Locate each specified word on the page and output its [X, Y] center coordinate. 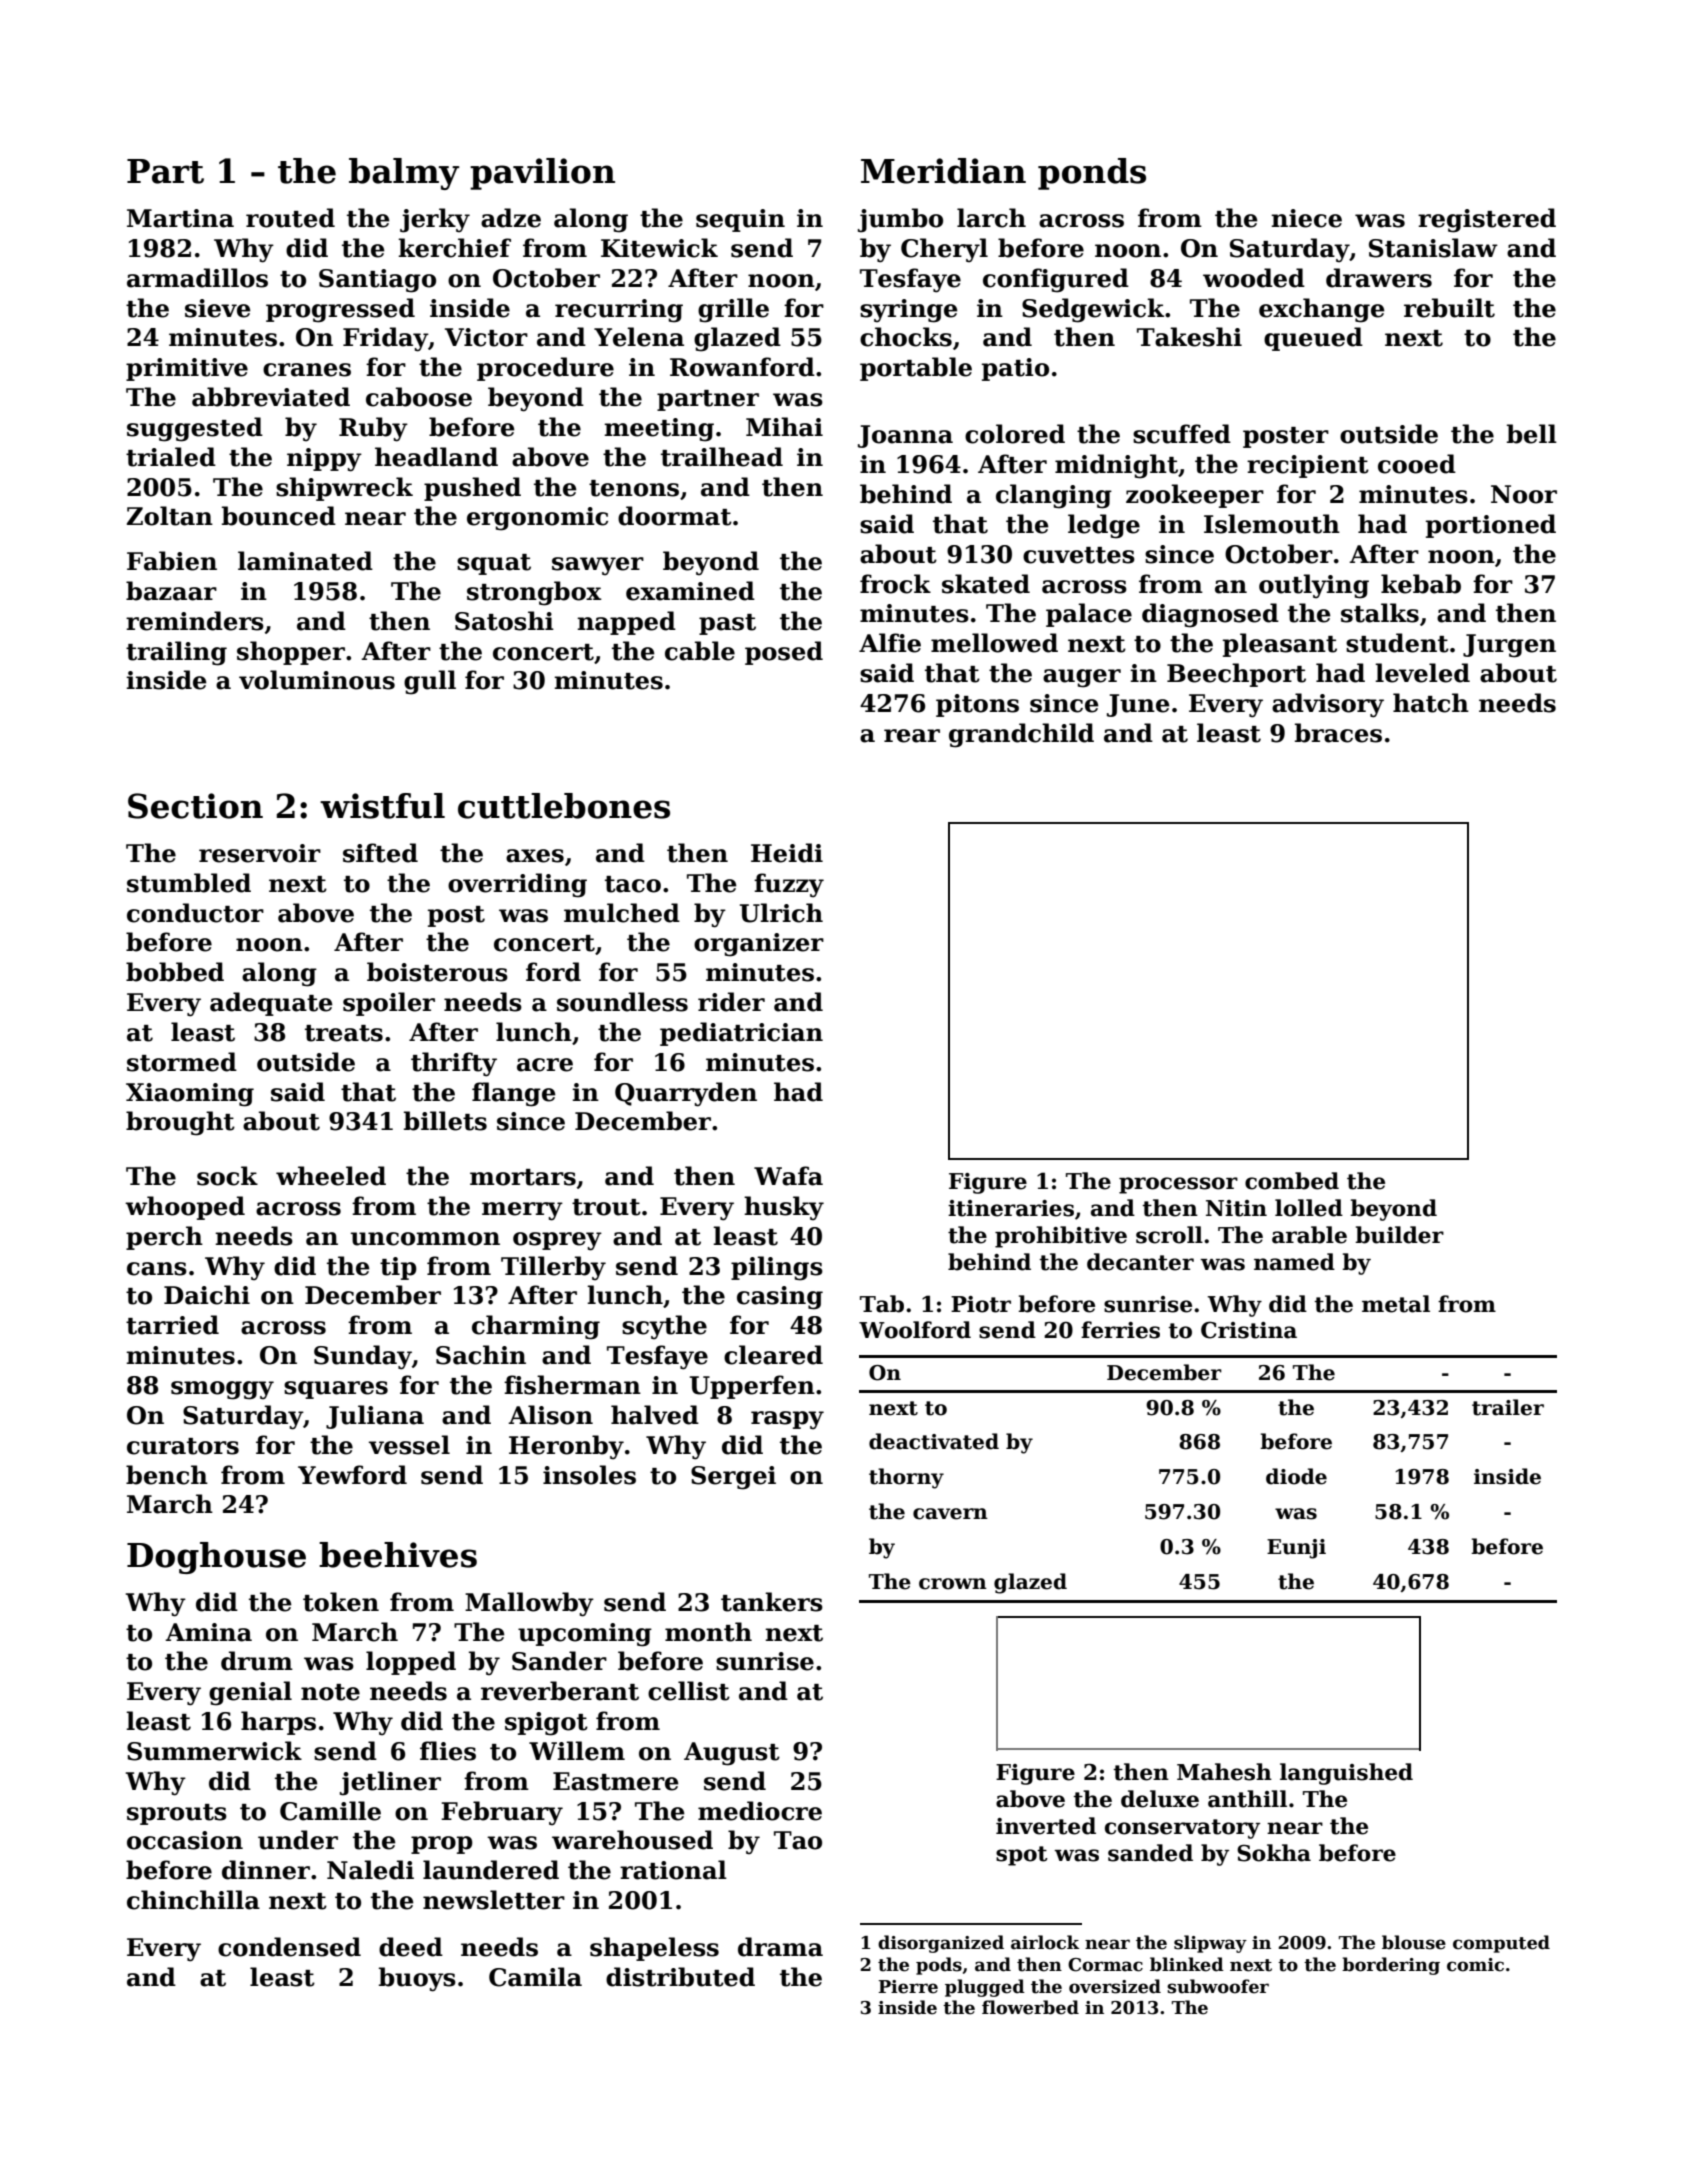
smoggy [222, 1390]
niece [1306, 218]
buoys [417, 1979]
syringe [909, 311]
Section [195, 806]
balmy [404, 174]
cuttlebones [564, 806]
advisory [1328, 705]
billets [445, 1121]
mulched [622, 913]
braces [1338, 733]
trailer [1508, 1407]
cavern [950, 1514]
